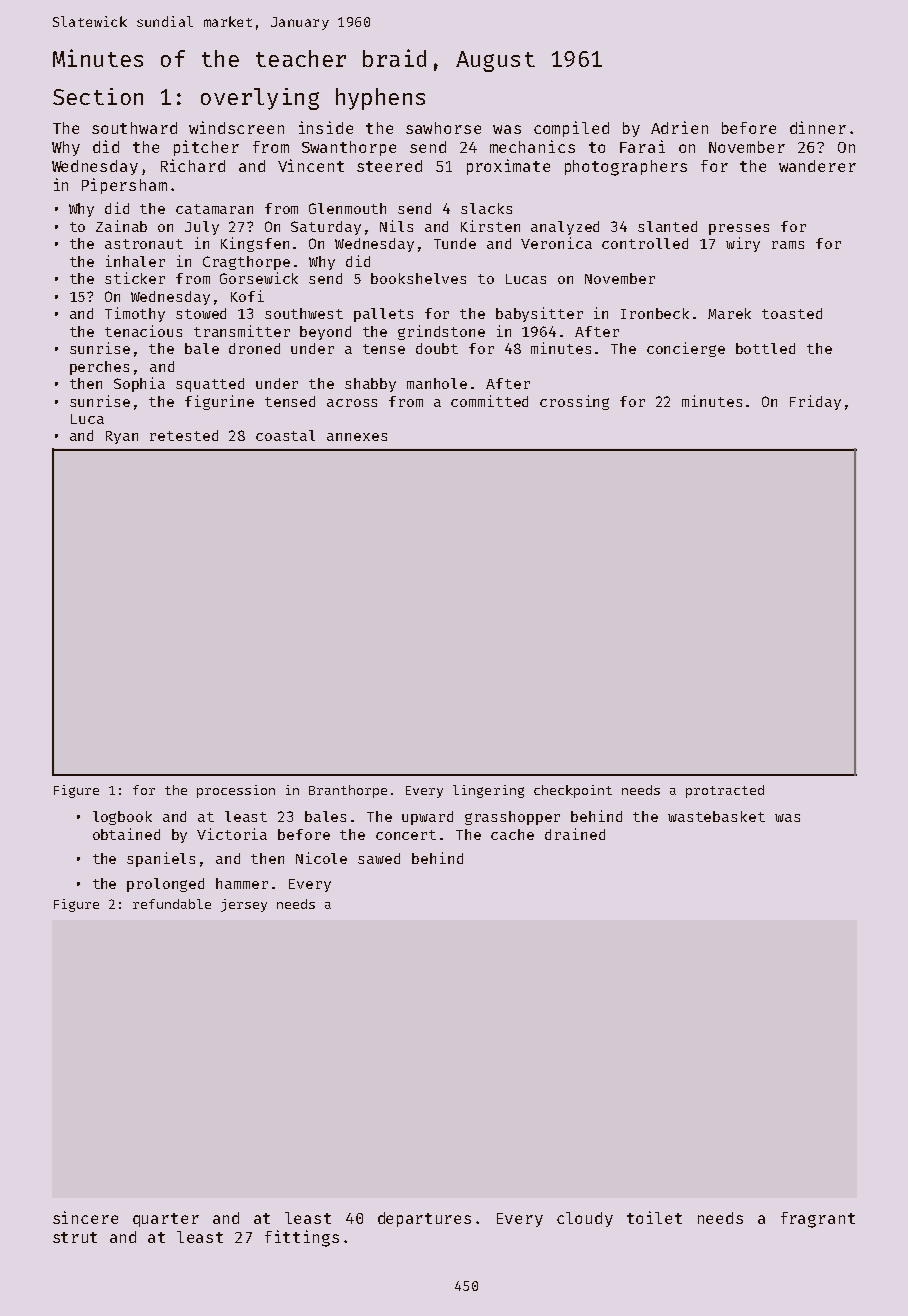  What do you see at coordinates (725, 791) in the screenshot?
I see `protracted` at bounding box center [725, 791].
